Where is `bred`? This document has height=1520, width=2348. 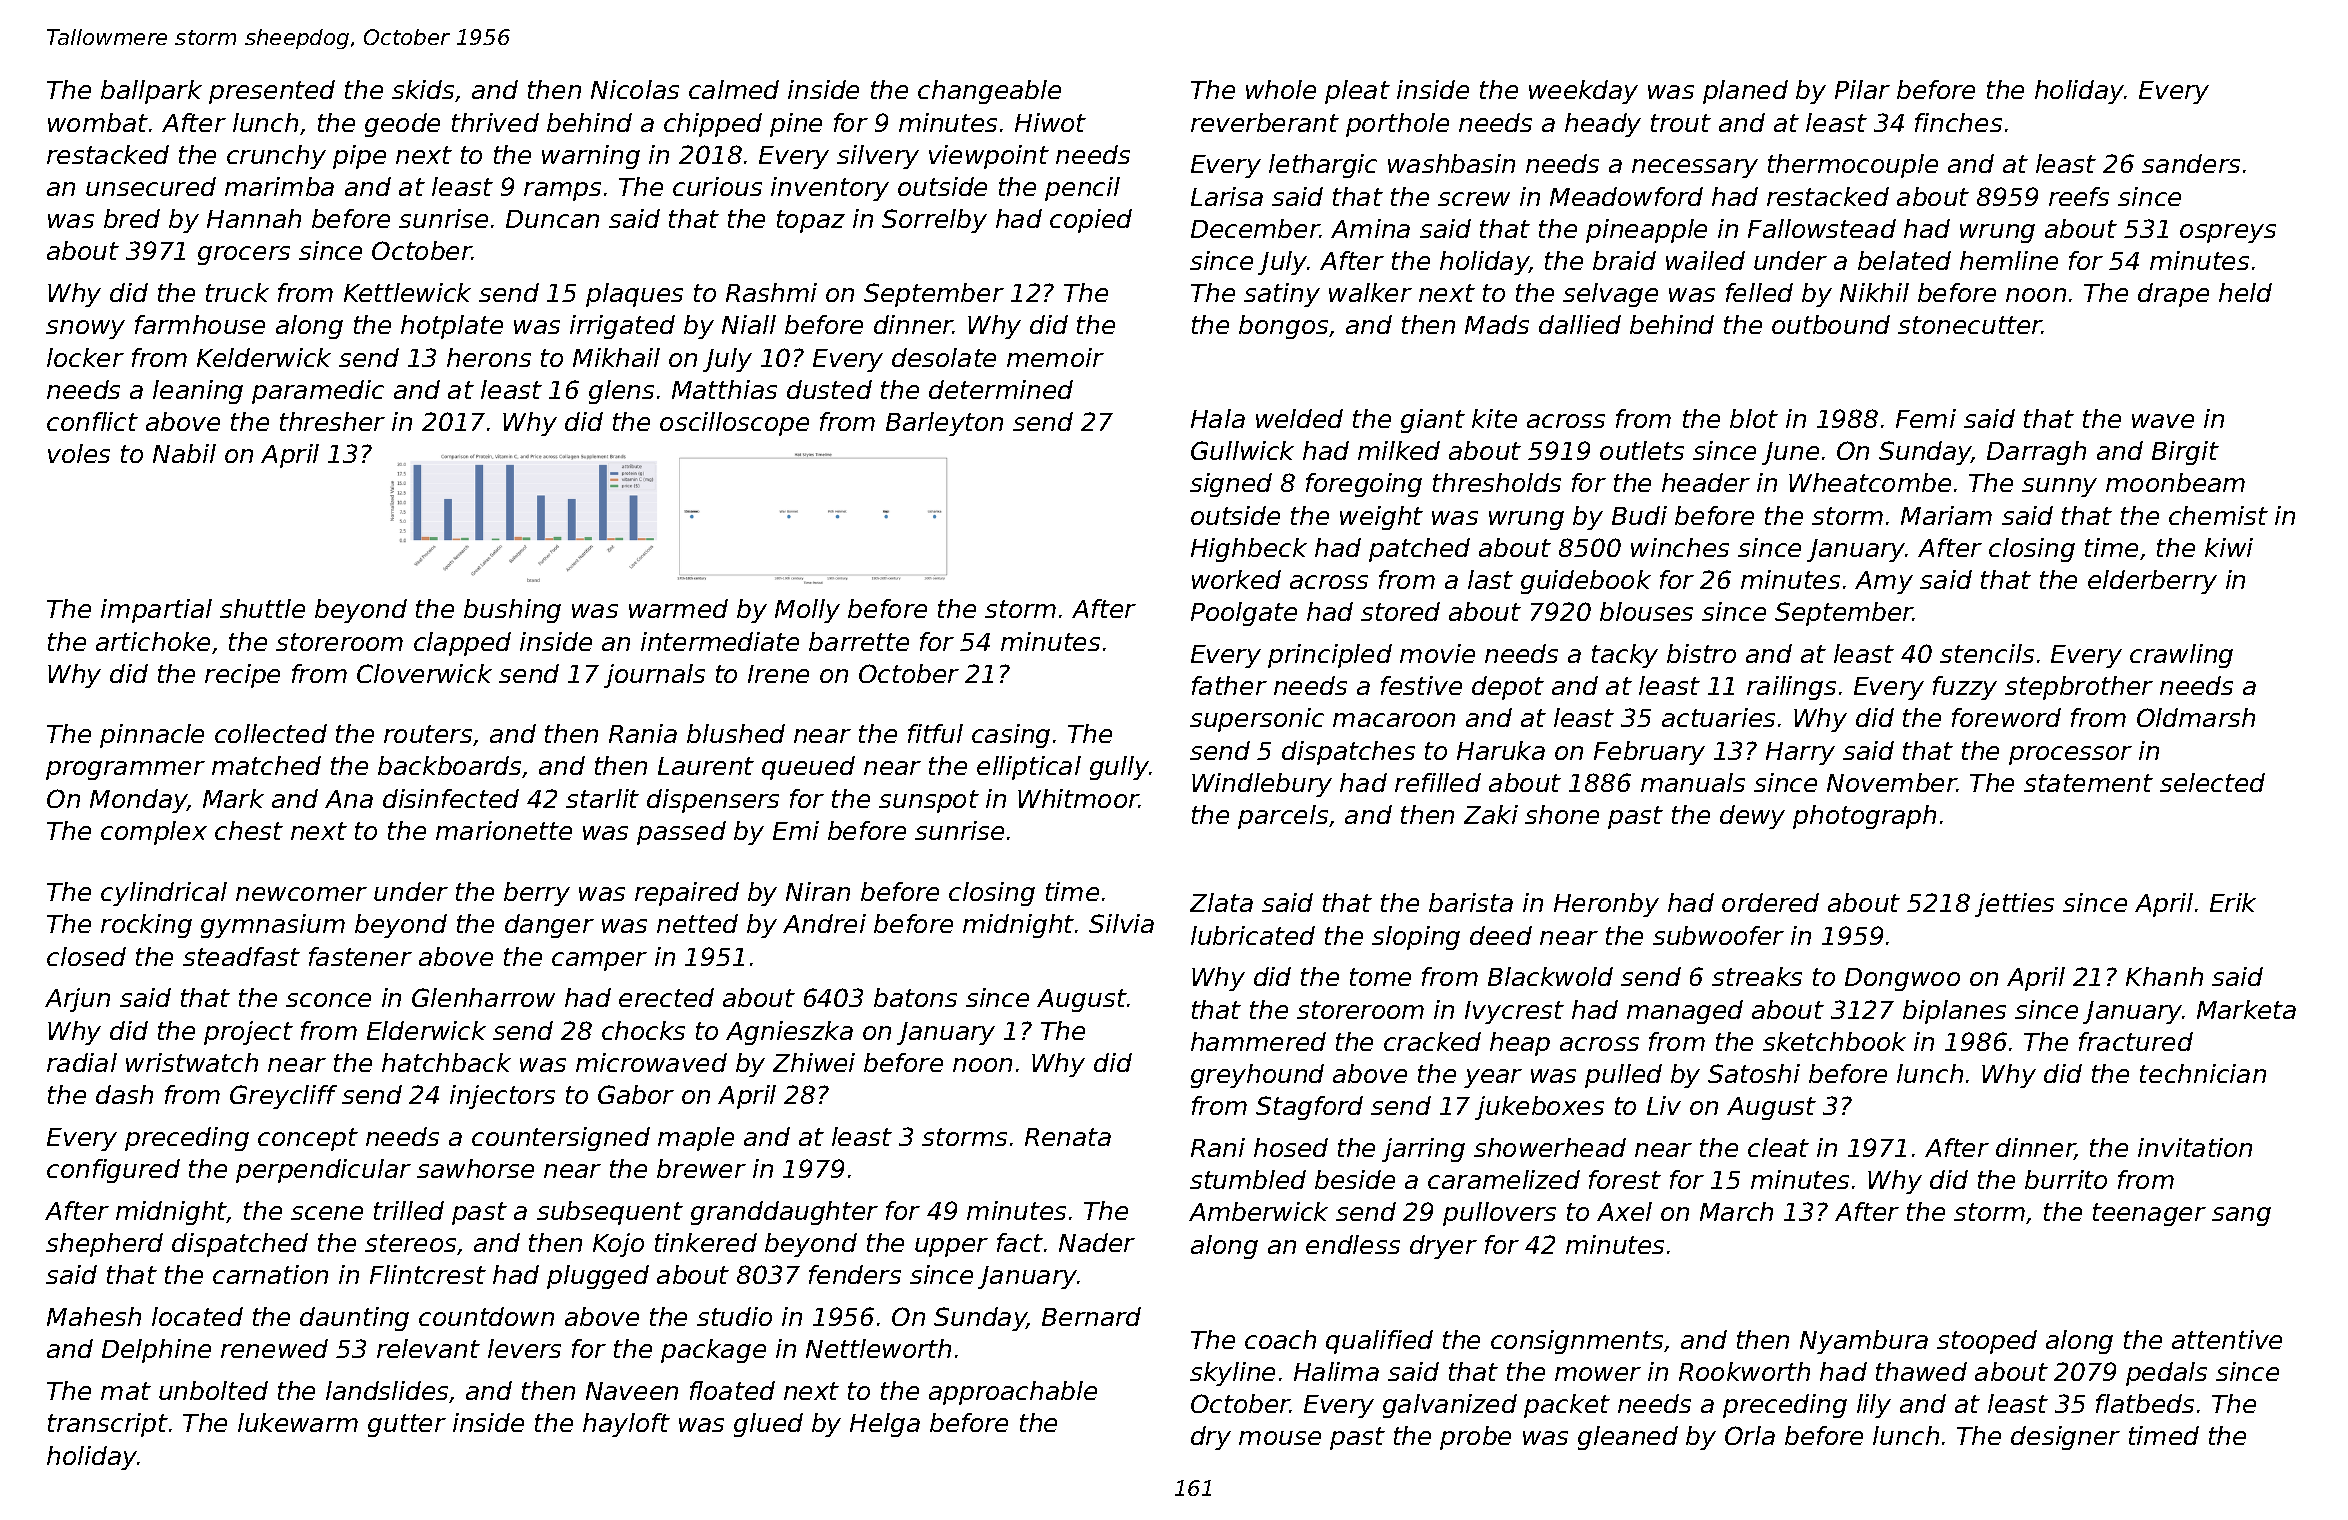
bred is located at coordinates (132, 218).
